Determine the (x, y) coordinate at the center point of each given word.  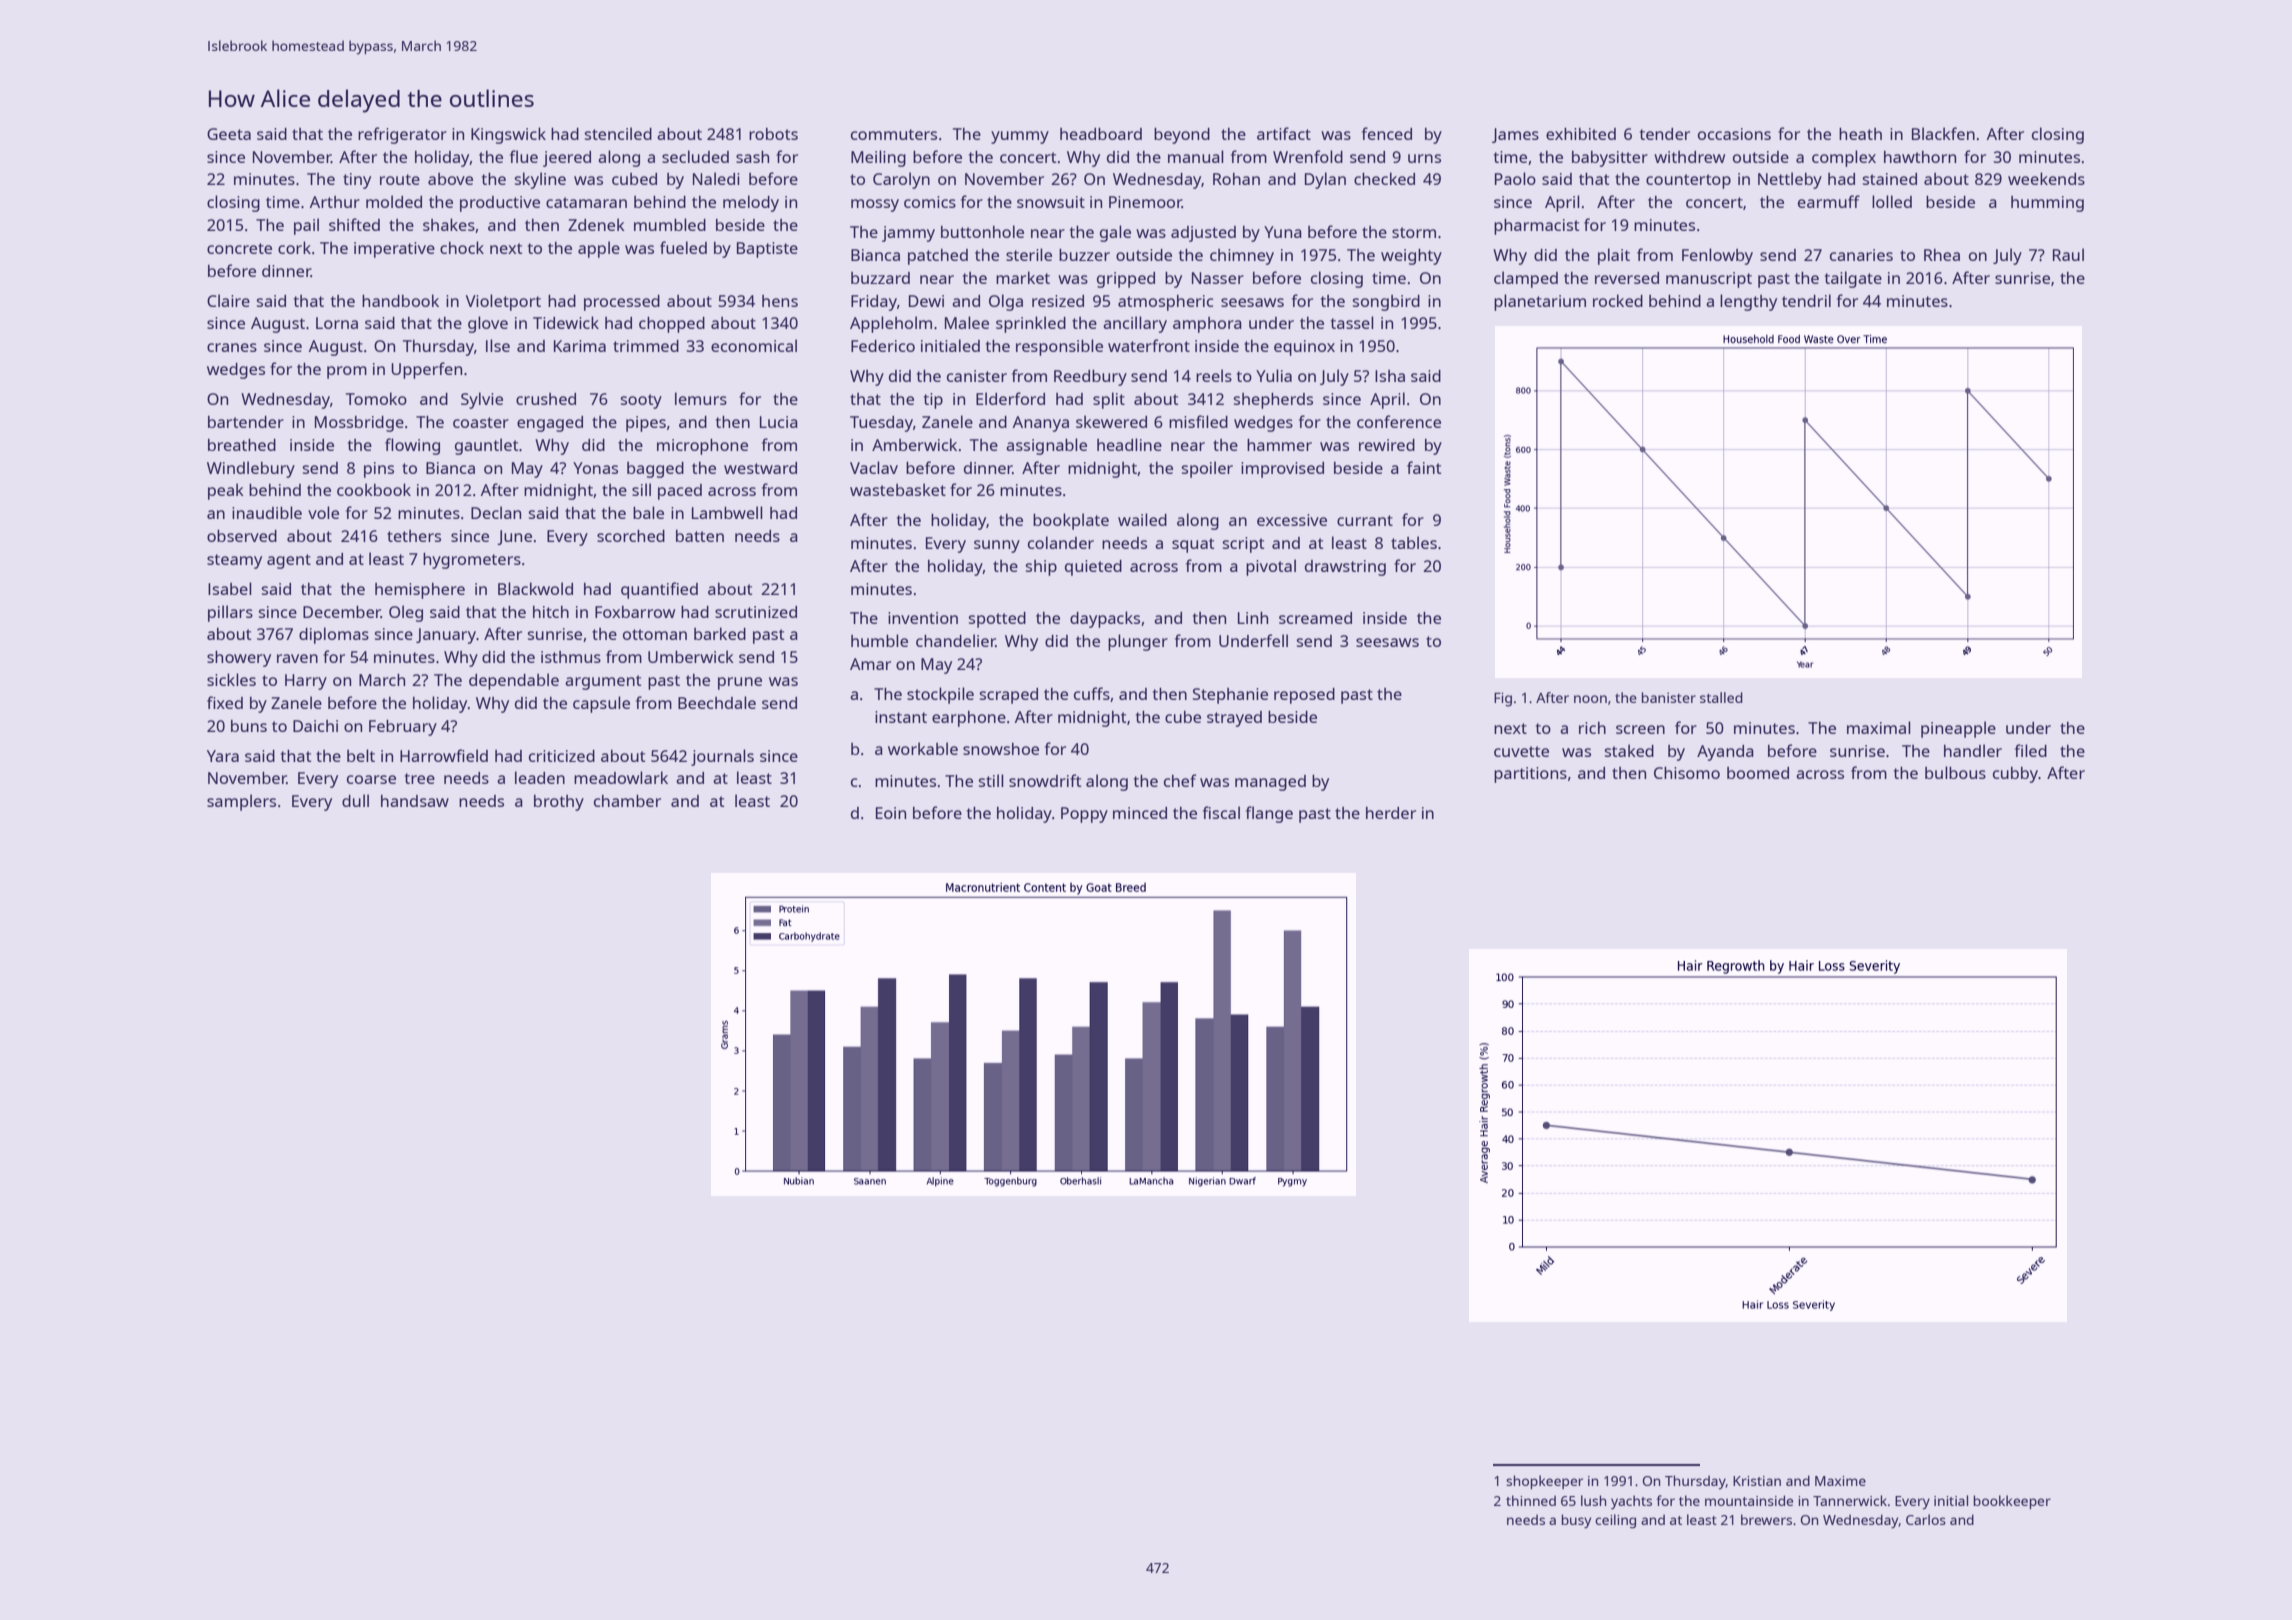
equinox (1304, 348)
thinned (1531, 1500)
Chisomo (1687, 773)
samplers (241, 802)
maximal (1879, 727)
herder (1391, 813)
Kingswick (508, 135)
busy (1576, 1521)
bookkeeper (2012, 1502)
